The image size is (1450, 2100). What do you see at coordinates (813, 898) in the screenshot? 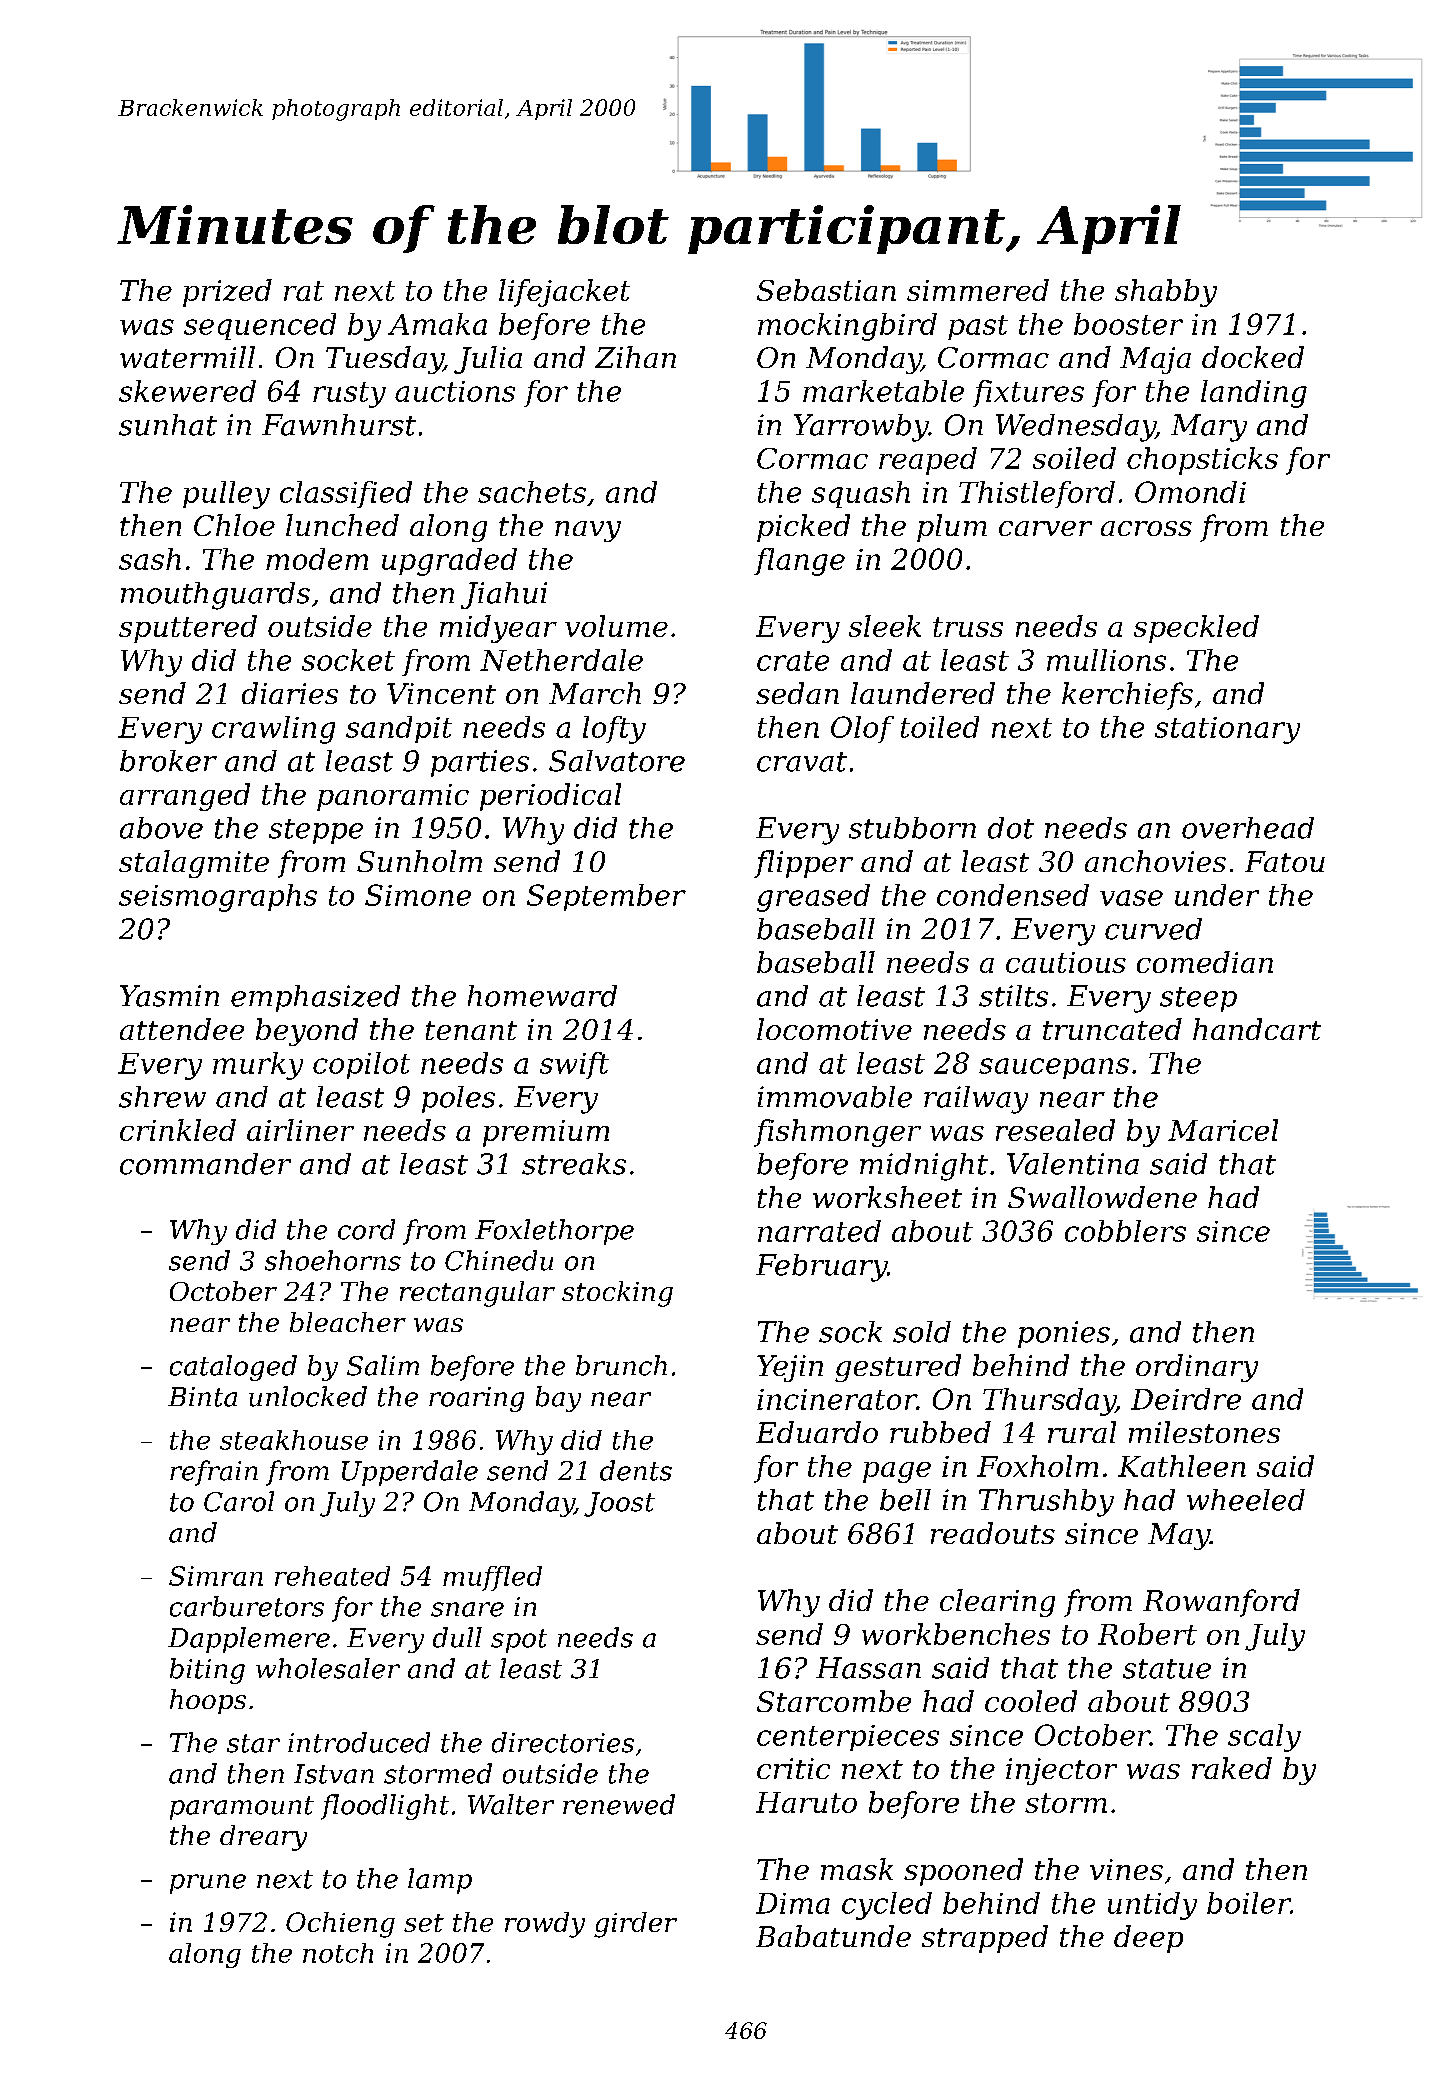
I see `greased` at bounding box center [813, 898].
